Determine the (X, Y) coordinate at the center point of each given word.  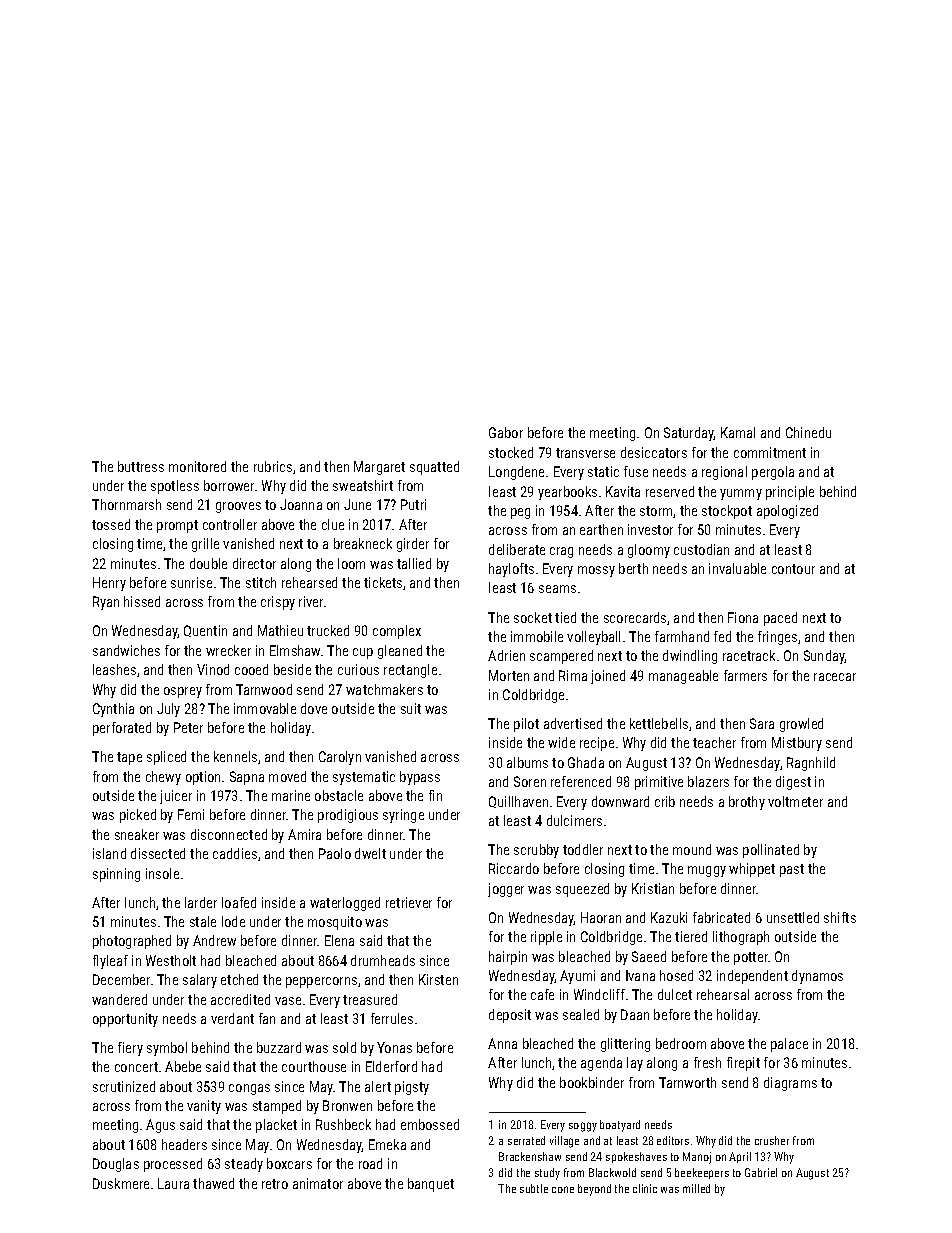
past (792, 870)
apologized (787, 512)
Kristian (653, 888)
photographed (132, 942)
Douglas (116, 1165)
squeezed (582, 890)
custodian (701, 549)
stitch (261, 582)
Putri (413, 504)
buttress (141, 466)
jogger (506, 890)
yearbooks (567, 493)
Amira (304, 834)
